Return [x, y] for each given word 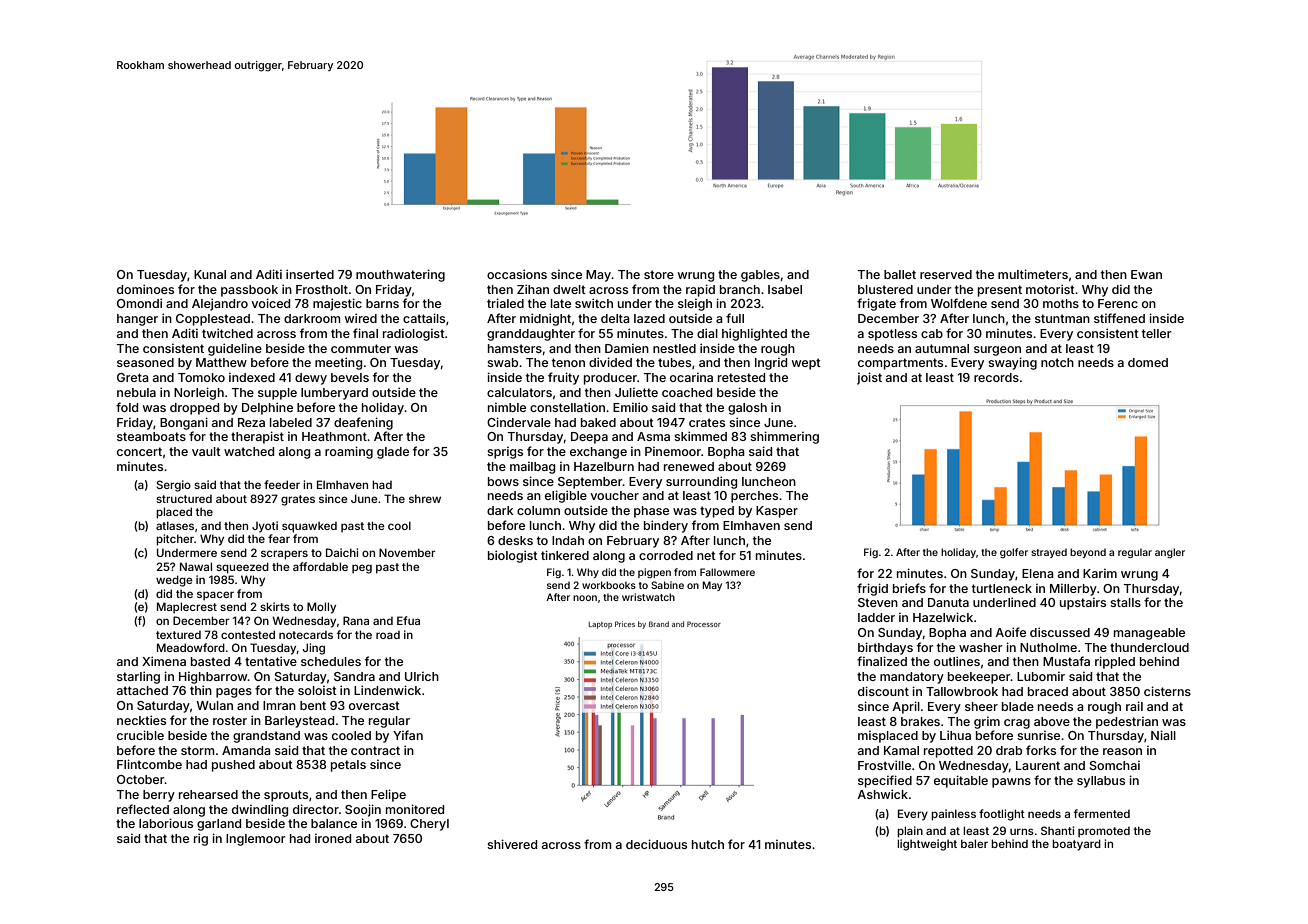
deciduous [656, 844]
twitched [227, 333]
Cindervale [519, 422]
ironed [333, 838]
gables [760, 276]
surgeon [997, 351]
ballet [900, 274]
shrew [425, 498]
